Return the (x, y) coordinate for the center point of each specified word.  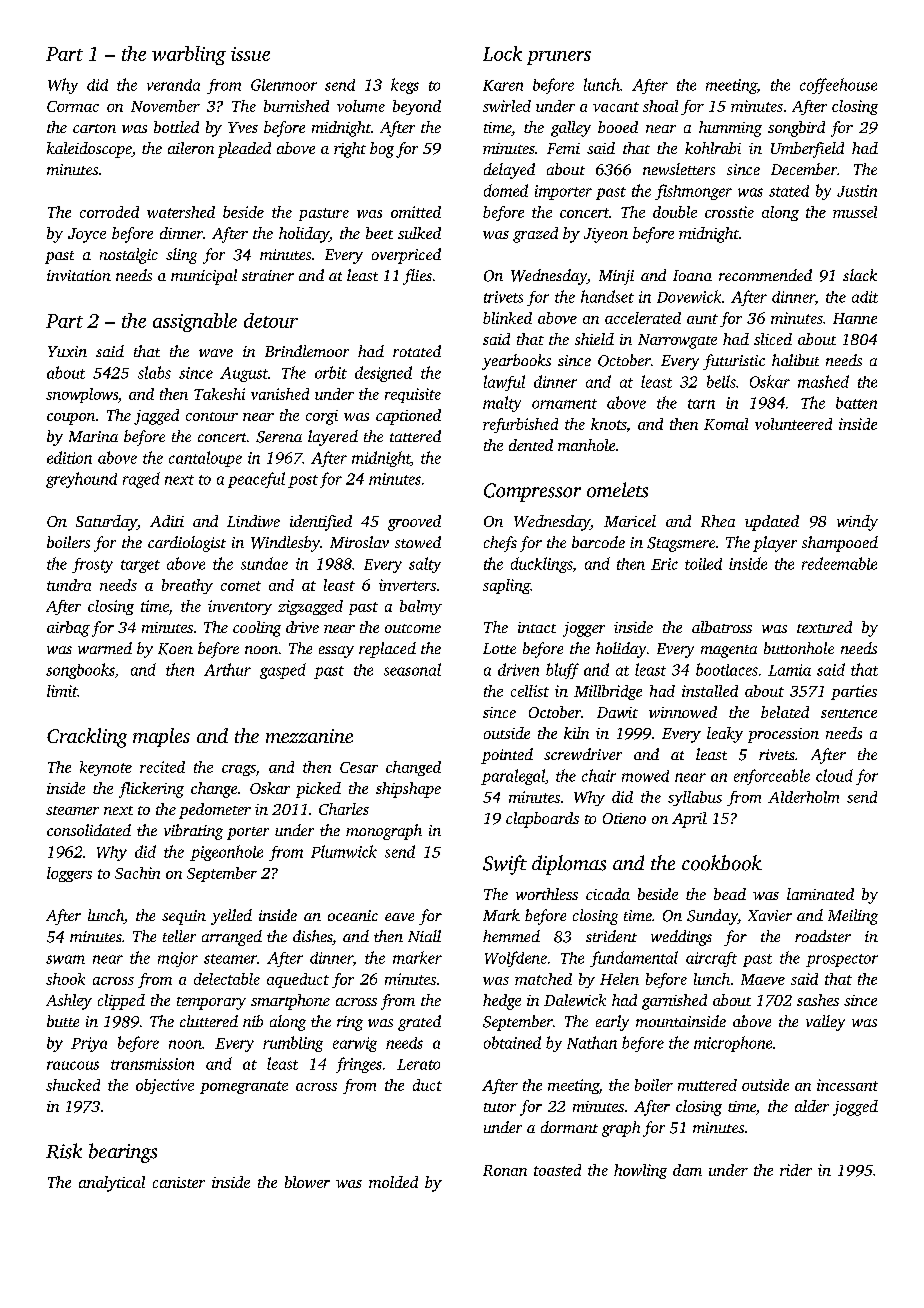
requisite (413, 395)
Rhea (718, 521)
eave (399, 917)
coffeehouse (838, 86)
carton (94, 128)
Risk (64, 1151)
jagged (156, 417)
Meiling (853, 917)
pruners (559, 58)
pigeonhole (226, 853)
